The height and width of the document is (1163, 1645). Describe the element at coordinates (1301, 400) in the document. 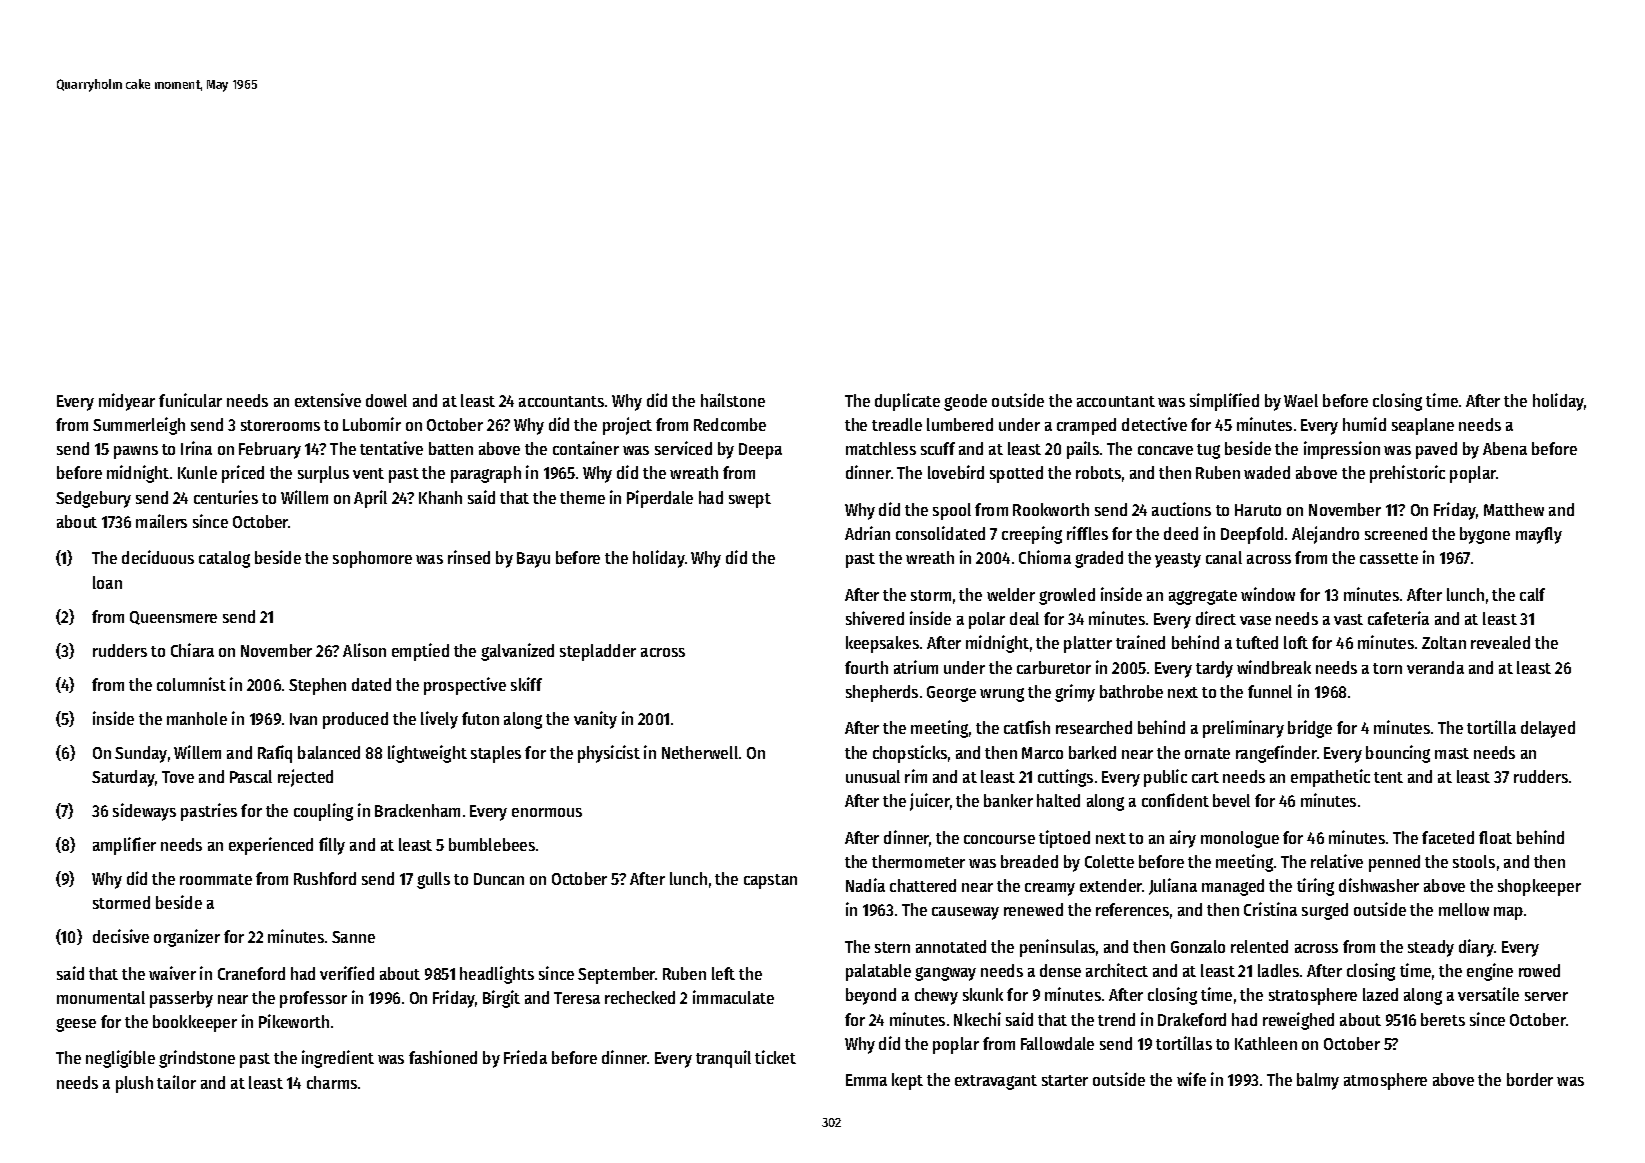

I see `Wael` at that location.
